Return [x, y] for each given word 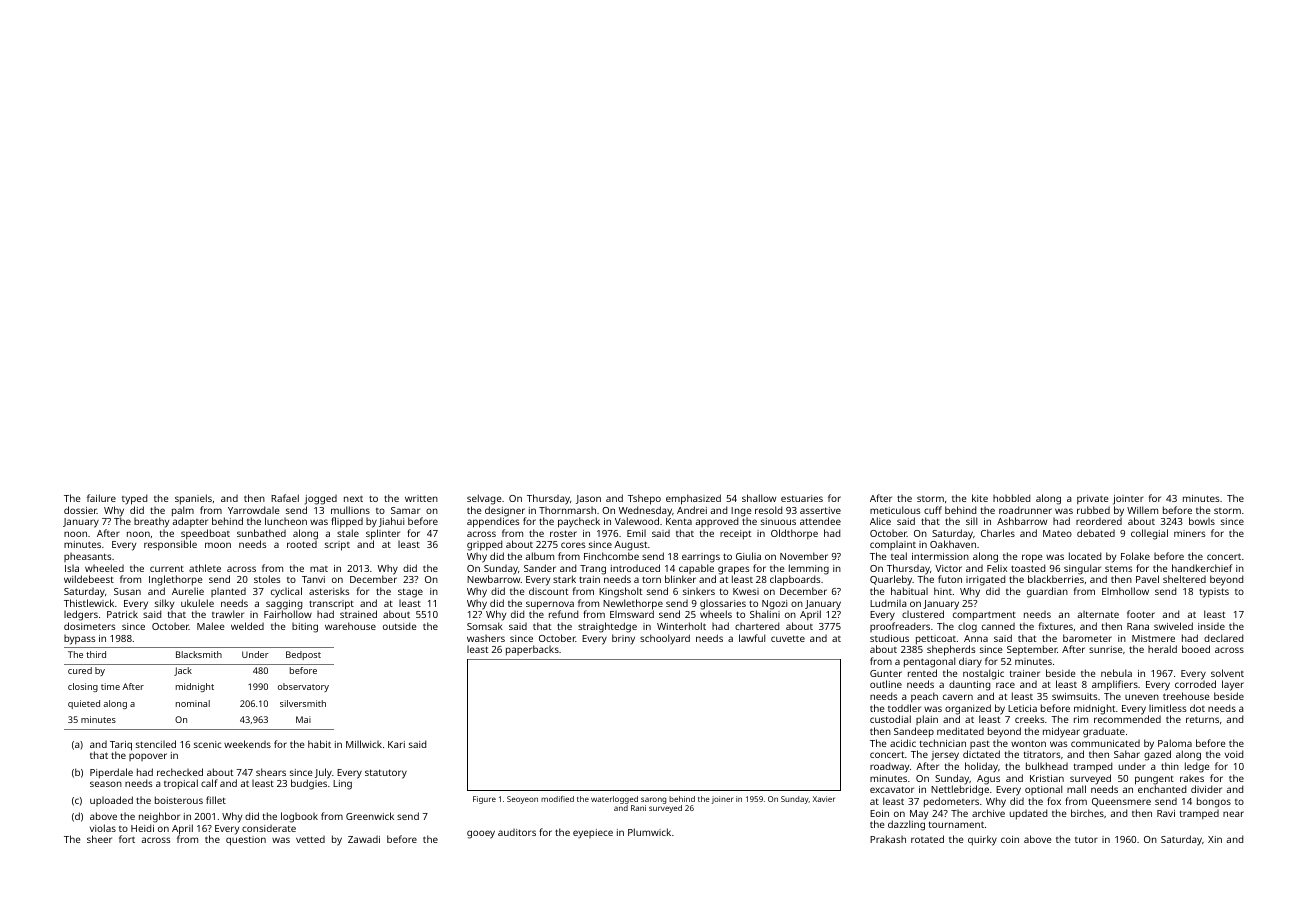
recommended [1127, 719]
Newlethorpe [633, 605]
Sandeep [914, 732]
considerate [269, 828]
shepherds [951, 650]
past [980, 744]
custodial [890, 719]
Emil [636, 533]
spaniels [193, 499]
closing [83, 687]
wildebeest [89, 579]
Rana [1138, 626]
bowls [1202, 521]
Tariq [121, 746]
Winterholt [681, 626]
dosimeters [89, 626]
